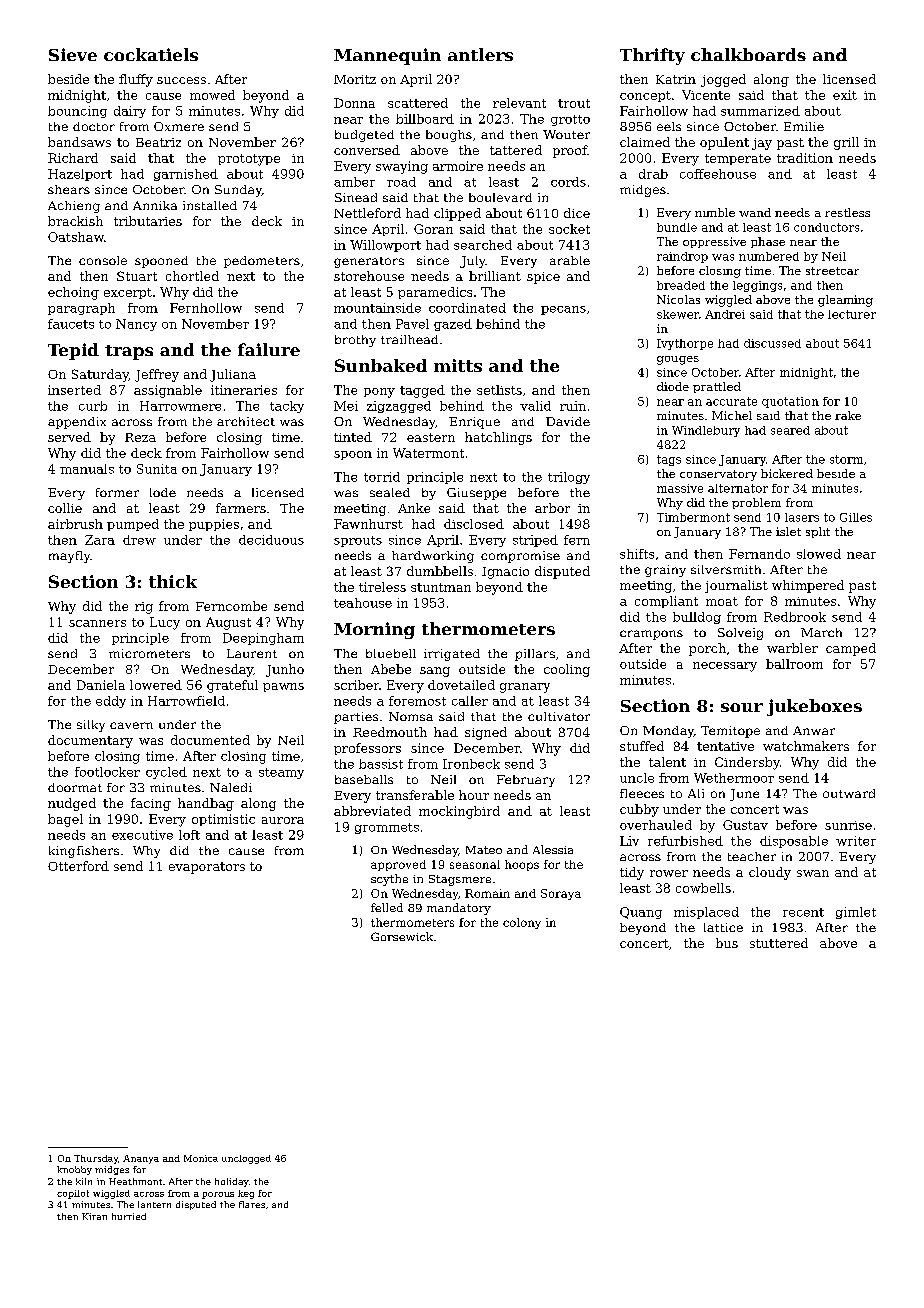  Describe the element at coordinates (355, 341) in the page. I see `brothy` at that location.
